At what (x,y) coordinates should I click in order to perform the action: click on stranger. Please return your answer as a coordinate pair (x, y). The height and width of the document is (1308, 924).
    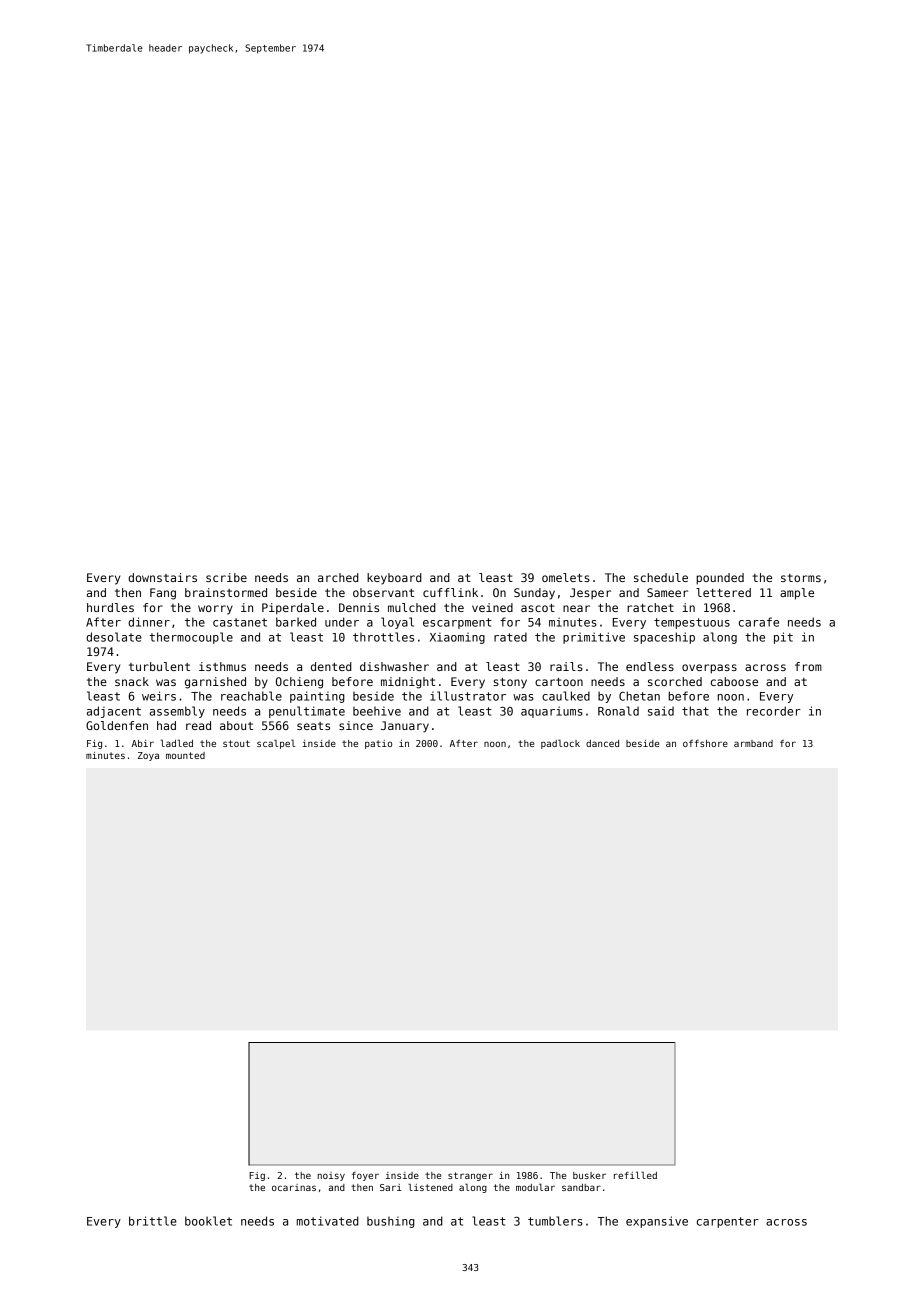
    Looking at the image, I should click on (470, 1176).
